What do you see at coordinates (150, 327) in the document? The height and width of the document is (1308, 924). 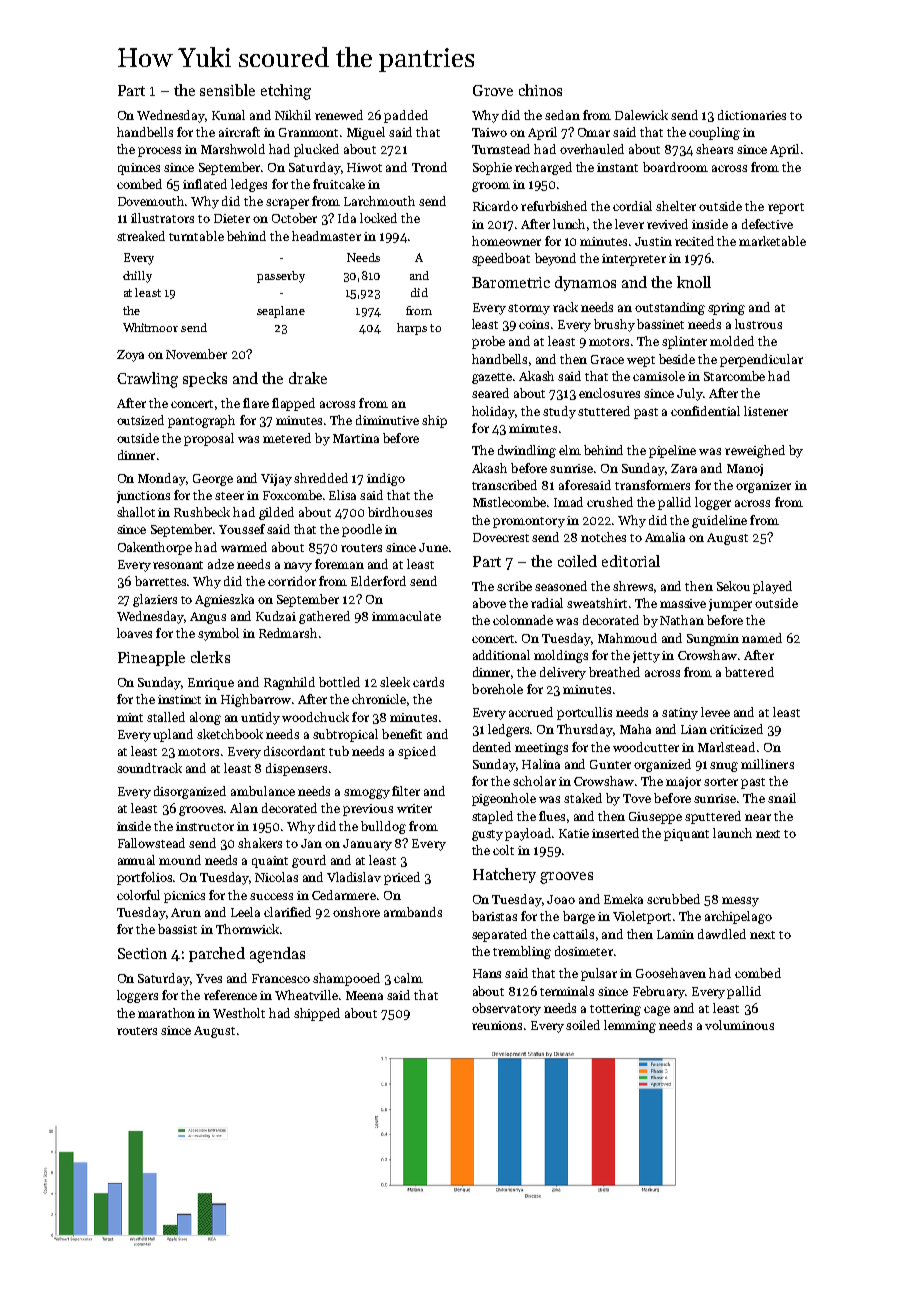 I see `Whitmoor` at bounding box center [150, 327].
